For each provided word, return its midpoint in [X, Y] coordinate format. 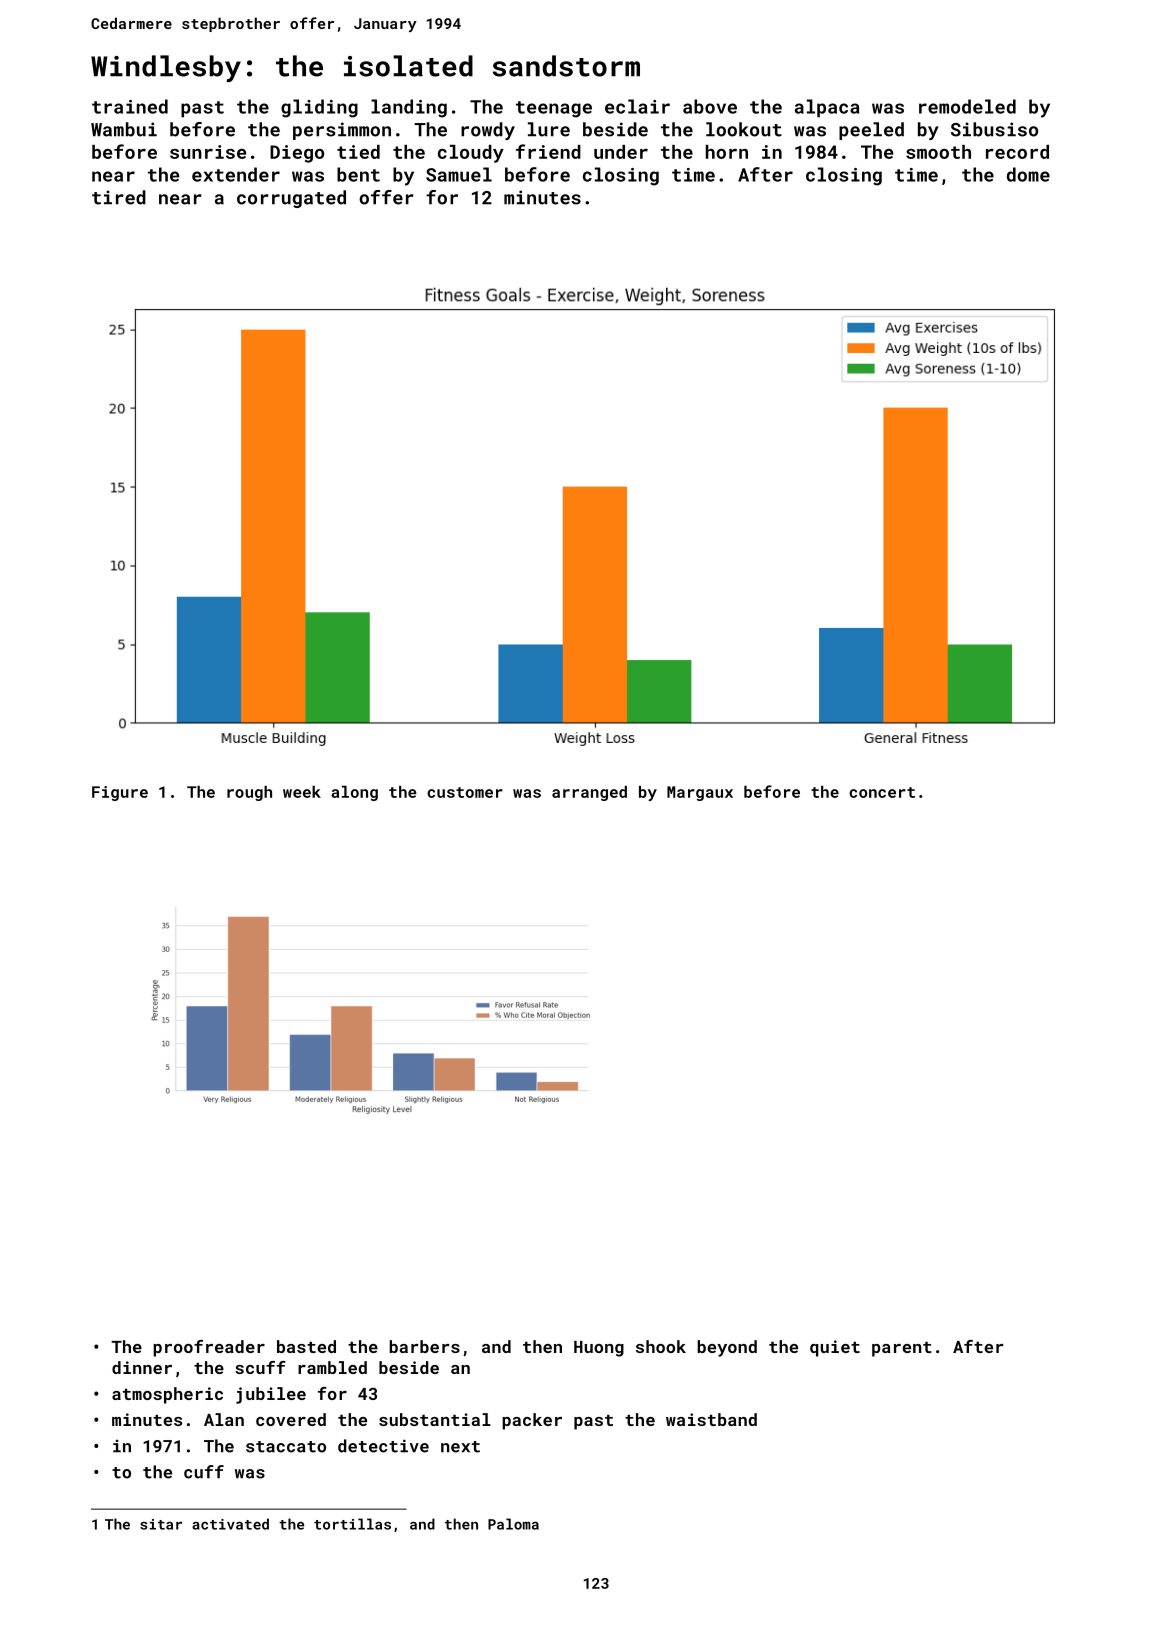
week [302, 792]
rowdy [488, 131]
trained [130, 106]
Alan [224, 1419]
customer [465, 792]
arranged [589, 793]
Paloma [513, 1524]
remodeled [967, 106]
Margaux [700, 793]
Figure [120, 793]
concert [882, 792]
